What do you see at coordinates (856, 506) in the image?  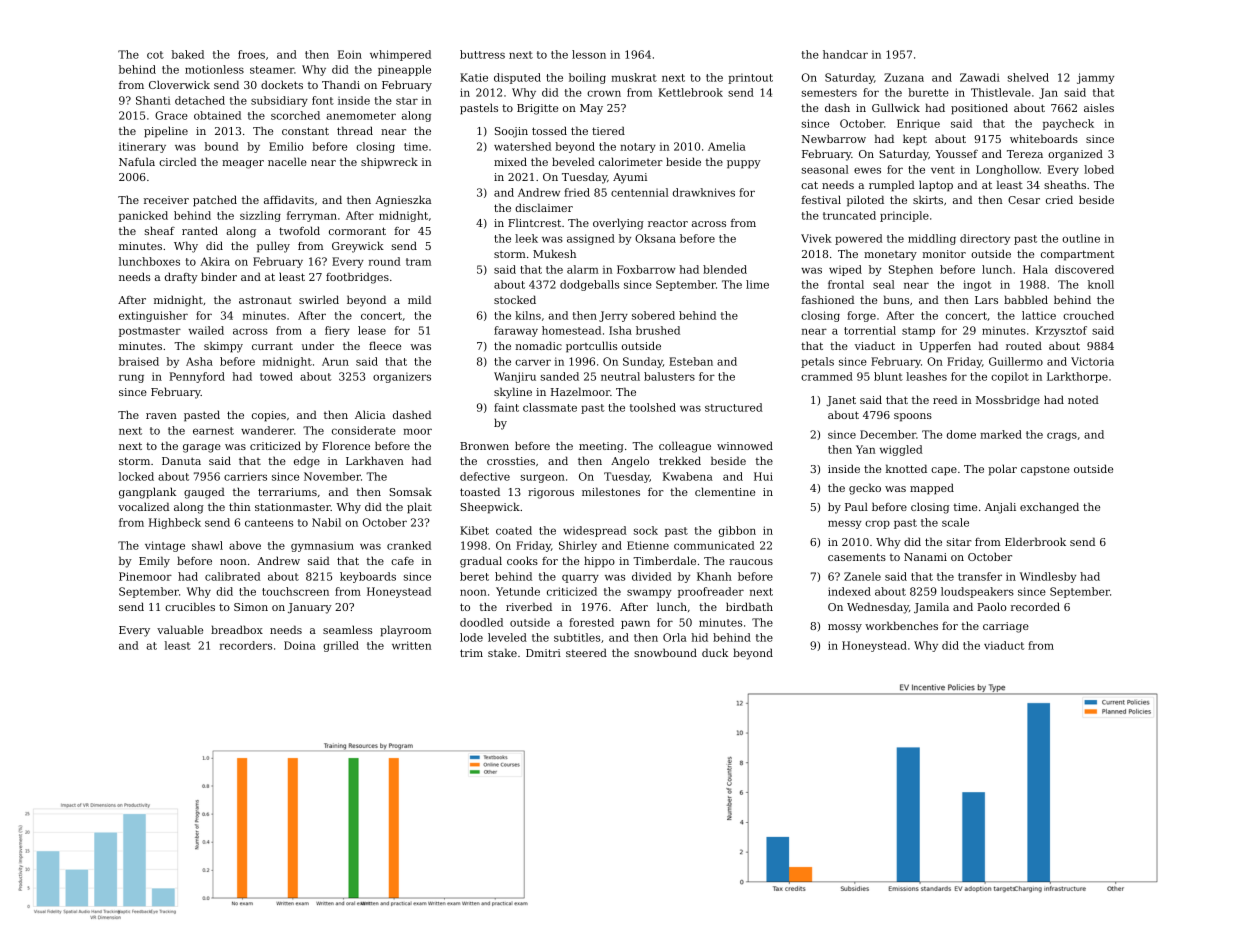 I see `Paul` at bounding box center [856, 506].
